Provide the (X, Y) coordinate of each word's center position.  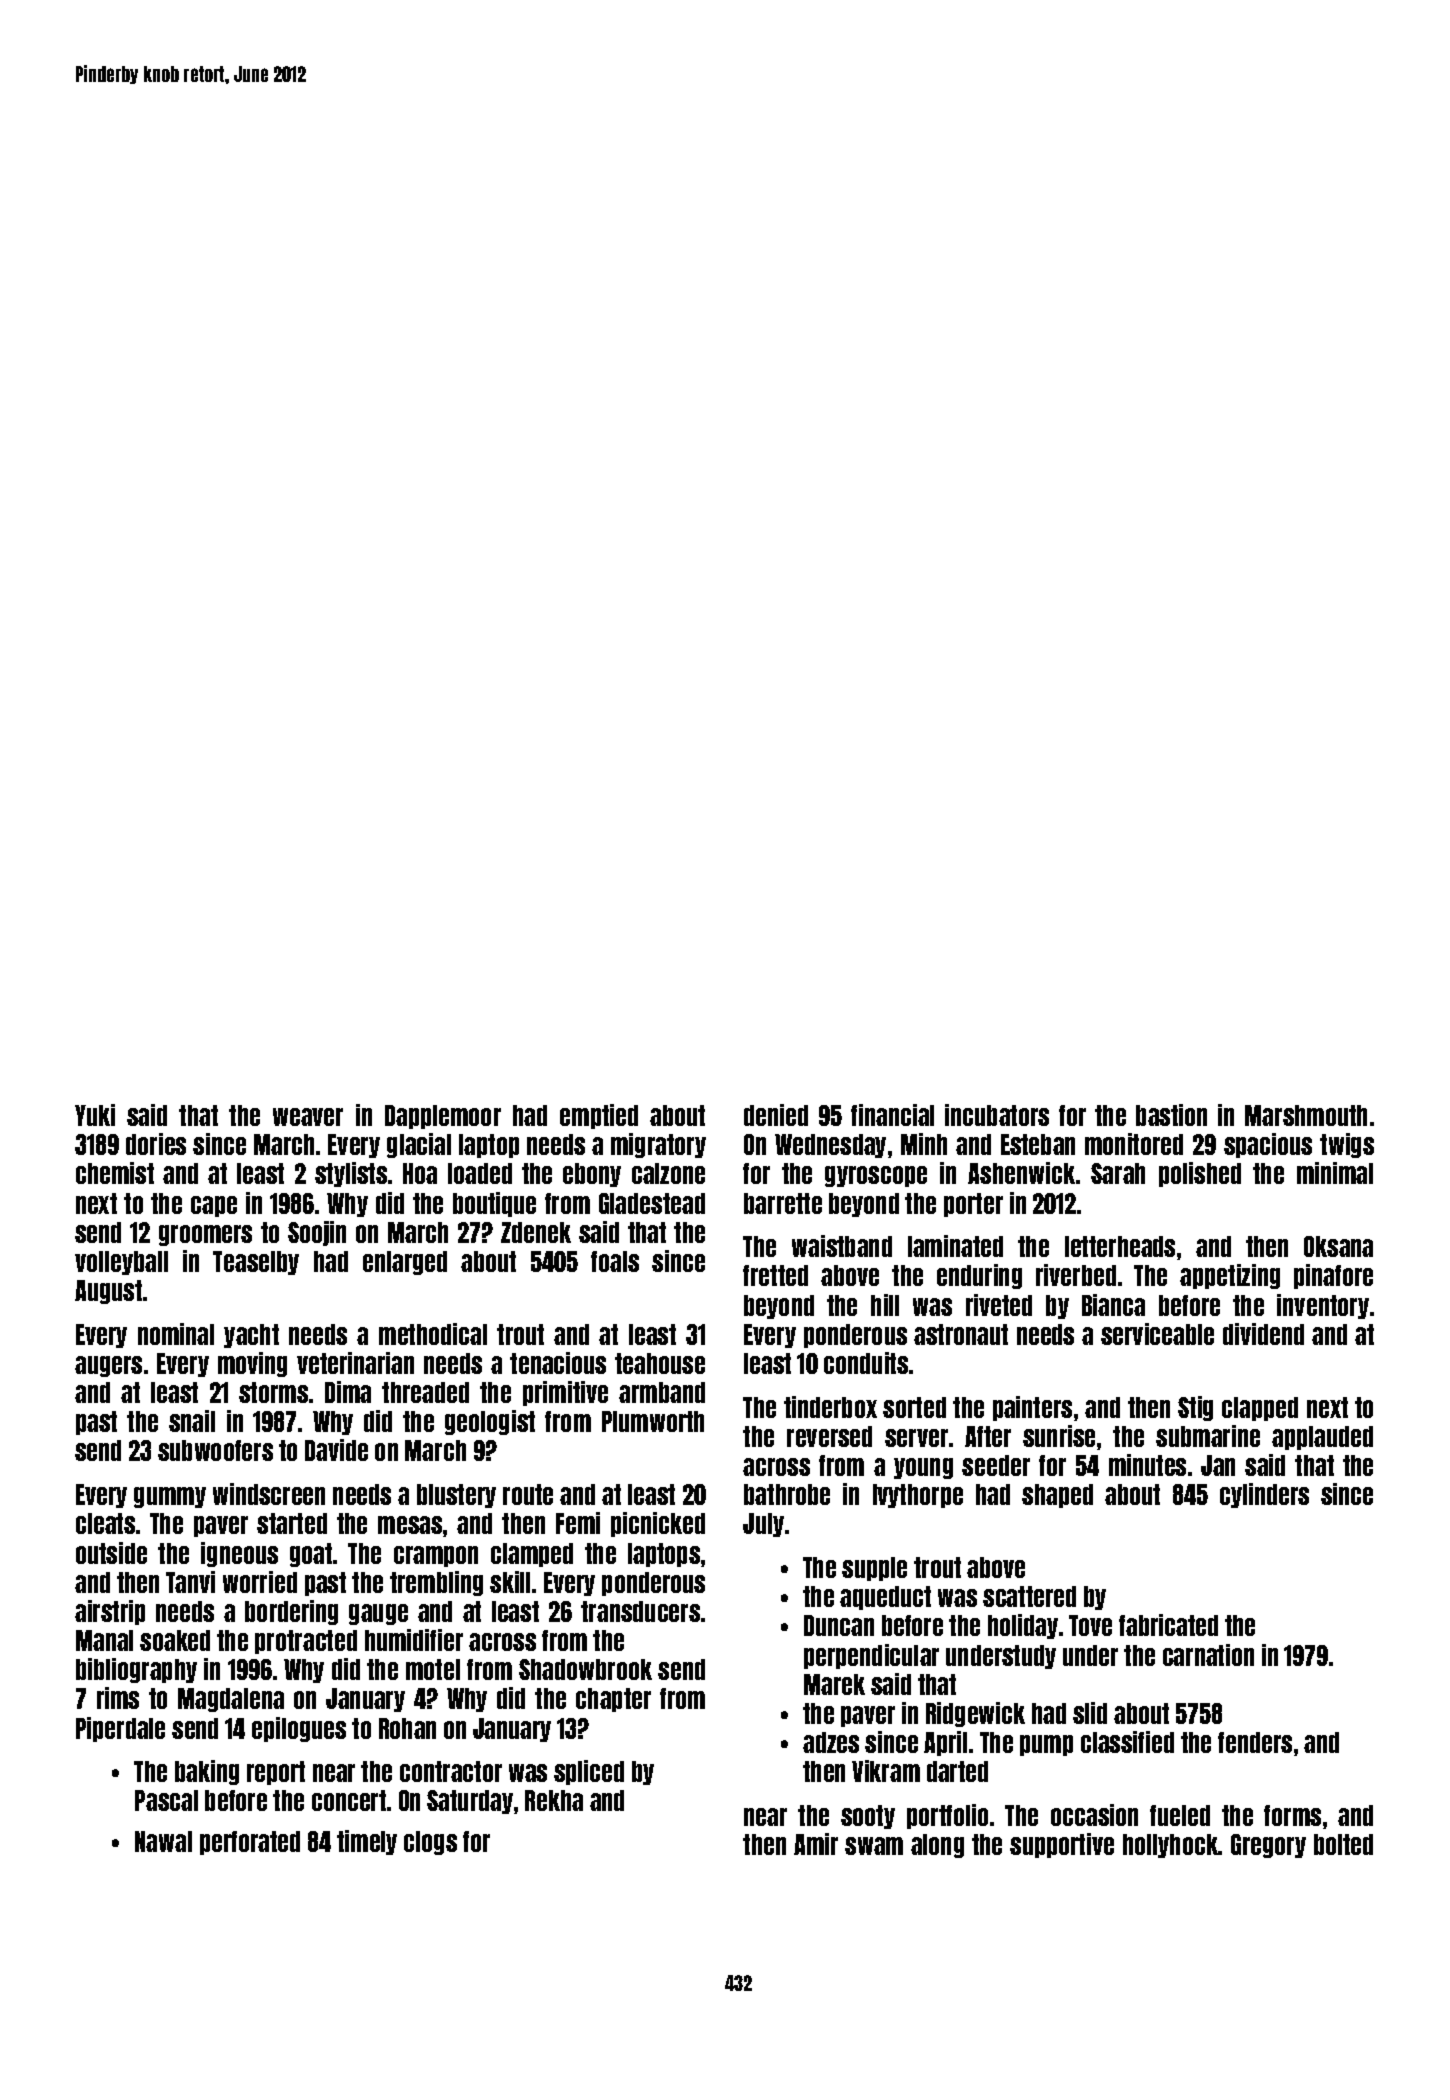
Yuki (95, 1115)
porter (973, 1205)
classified (1127, 1742)
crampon (436, 1556)
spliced (589, 1772)
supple (874, 1569)
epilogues (299, 1729)
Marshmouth (1306, 1115)
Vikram (886, 1771)
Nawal (163, 1841)
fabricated (1168, 1625)
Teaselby (256, 1263)
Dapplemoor (443, 1117)
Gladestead (652, 1203)
